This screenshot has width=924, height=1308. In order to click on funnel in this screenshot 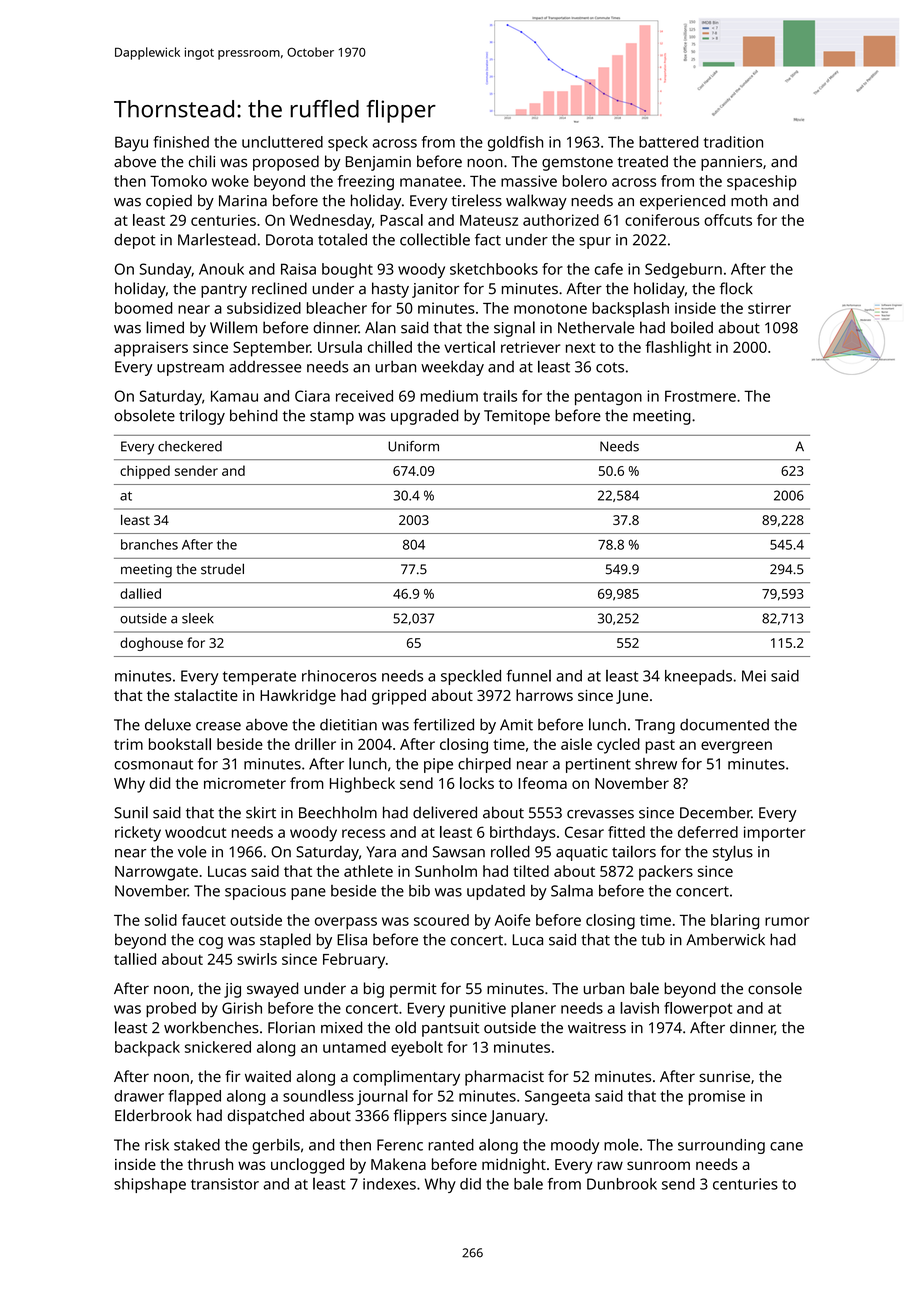, I will do `click(529, 676)`.
